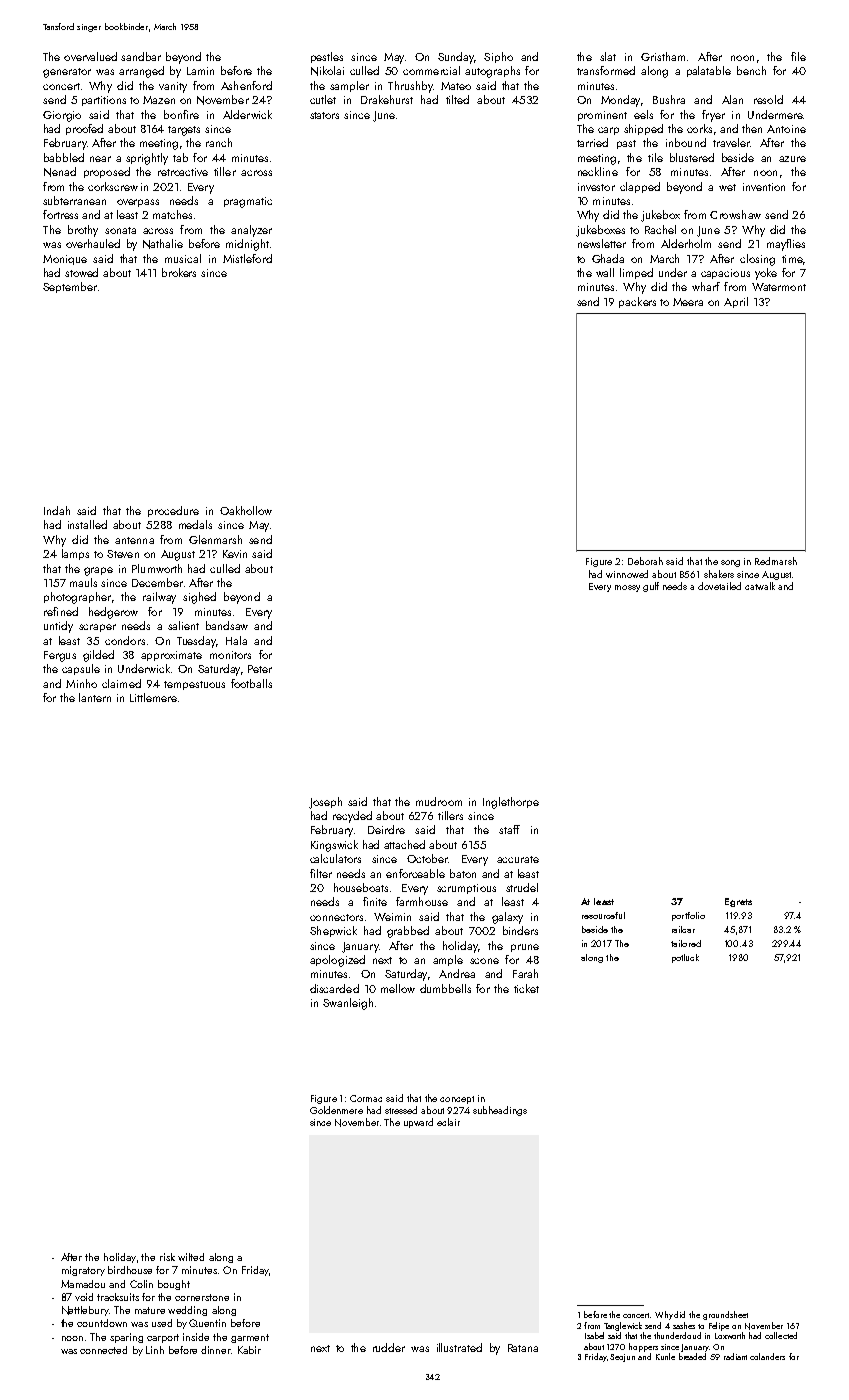  Describe the element at coordinates (500, 1111) in the screenshot. I see `subheadings` at that location.
